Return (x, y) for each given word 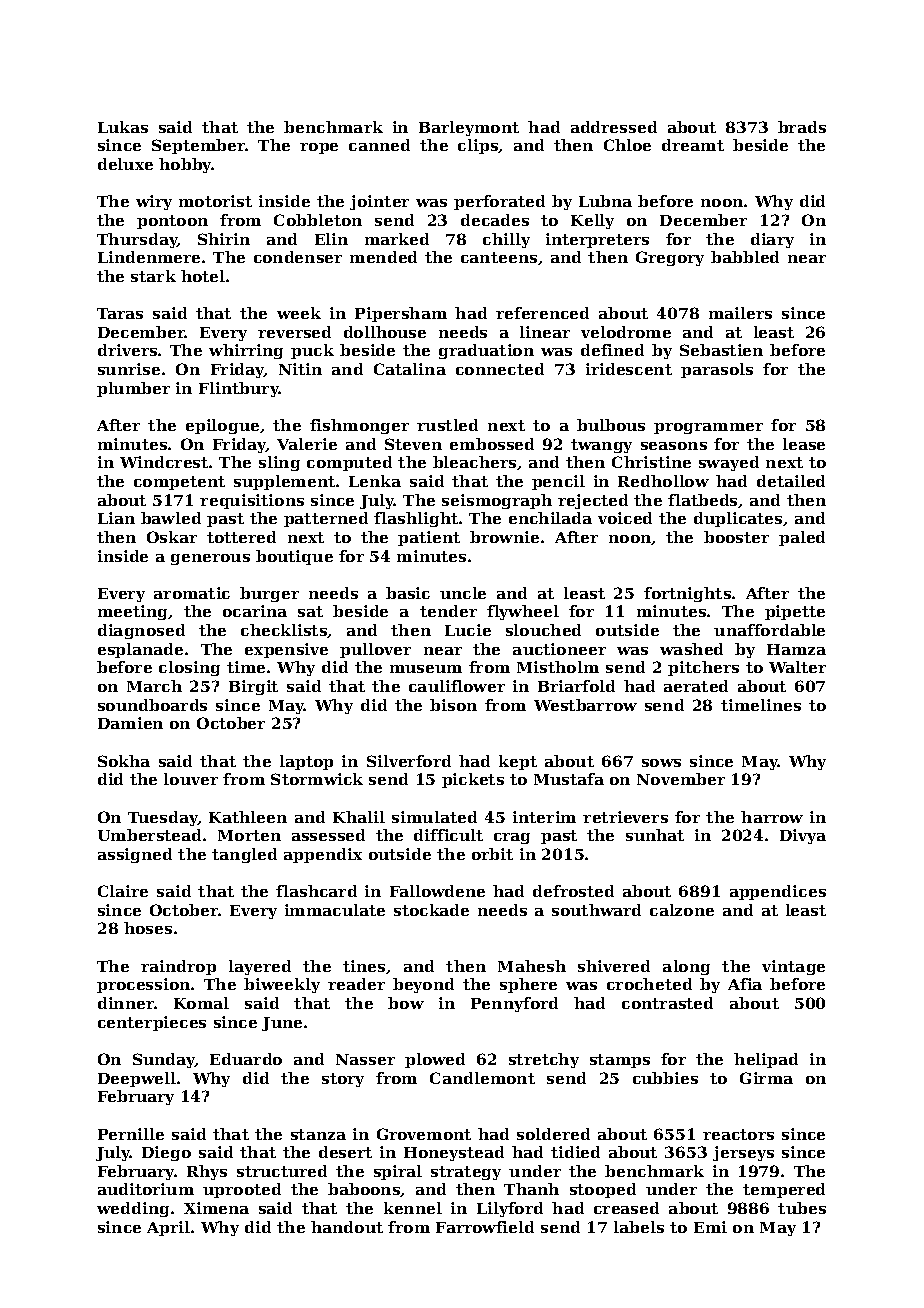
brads (802, 127)
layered (260, 967)
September (199, 146)
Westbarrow (585, 705)
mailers (740, 313)
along (686, 967)
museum (426, 669)
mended (383, 257)
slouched (543, 630)
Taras (120, 313)
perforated (499, 202)
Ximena (216, 1208)
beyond (423, 985)
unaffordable (769, 630)
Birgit (253, 687)
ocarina (255, 611)
